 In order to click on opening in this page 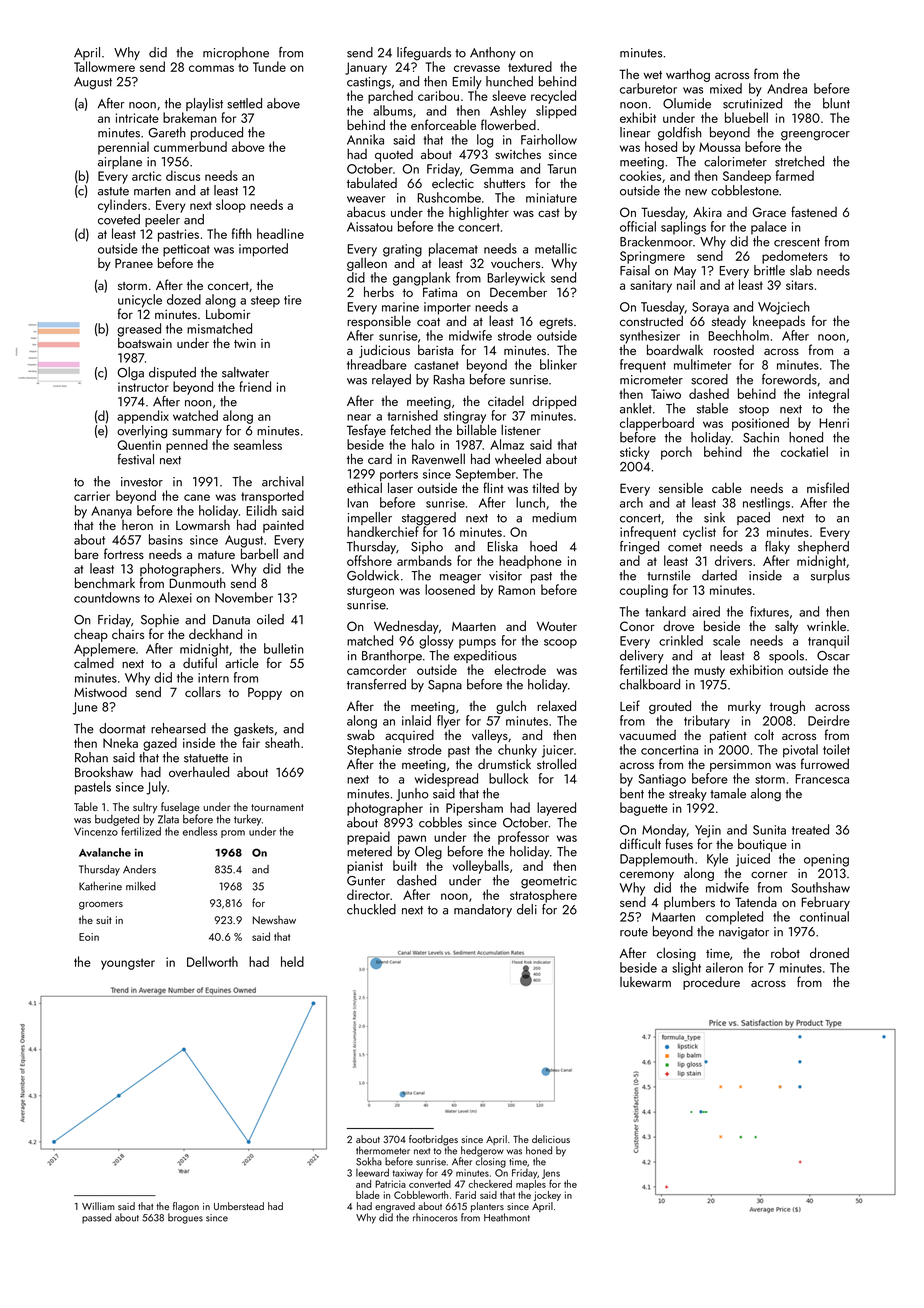, I will do `click(826, 860)`.
